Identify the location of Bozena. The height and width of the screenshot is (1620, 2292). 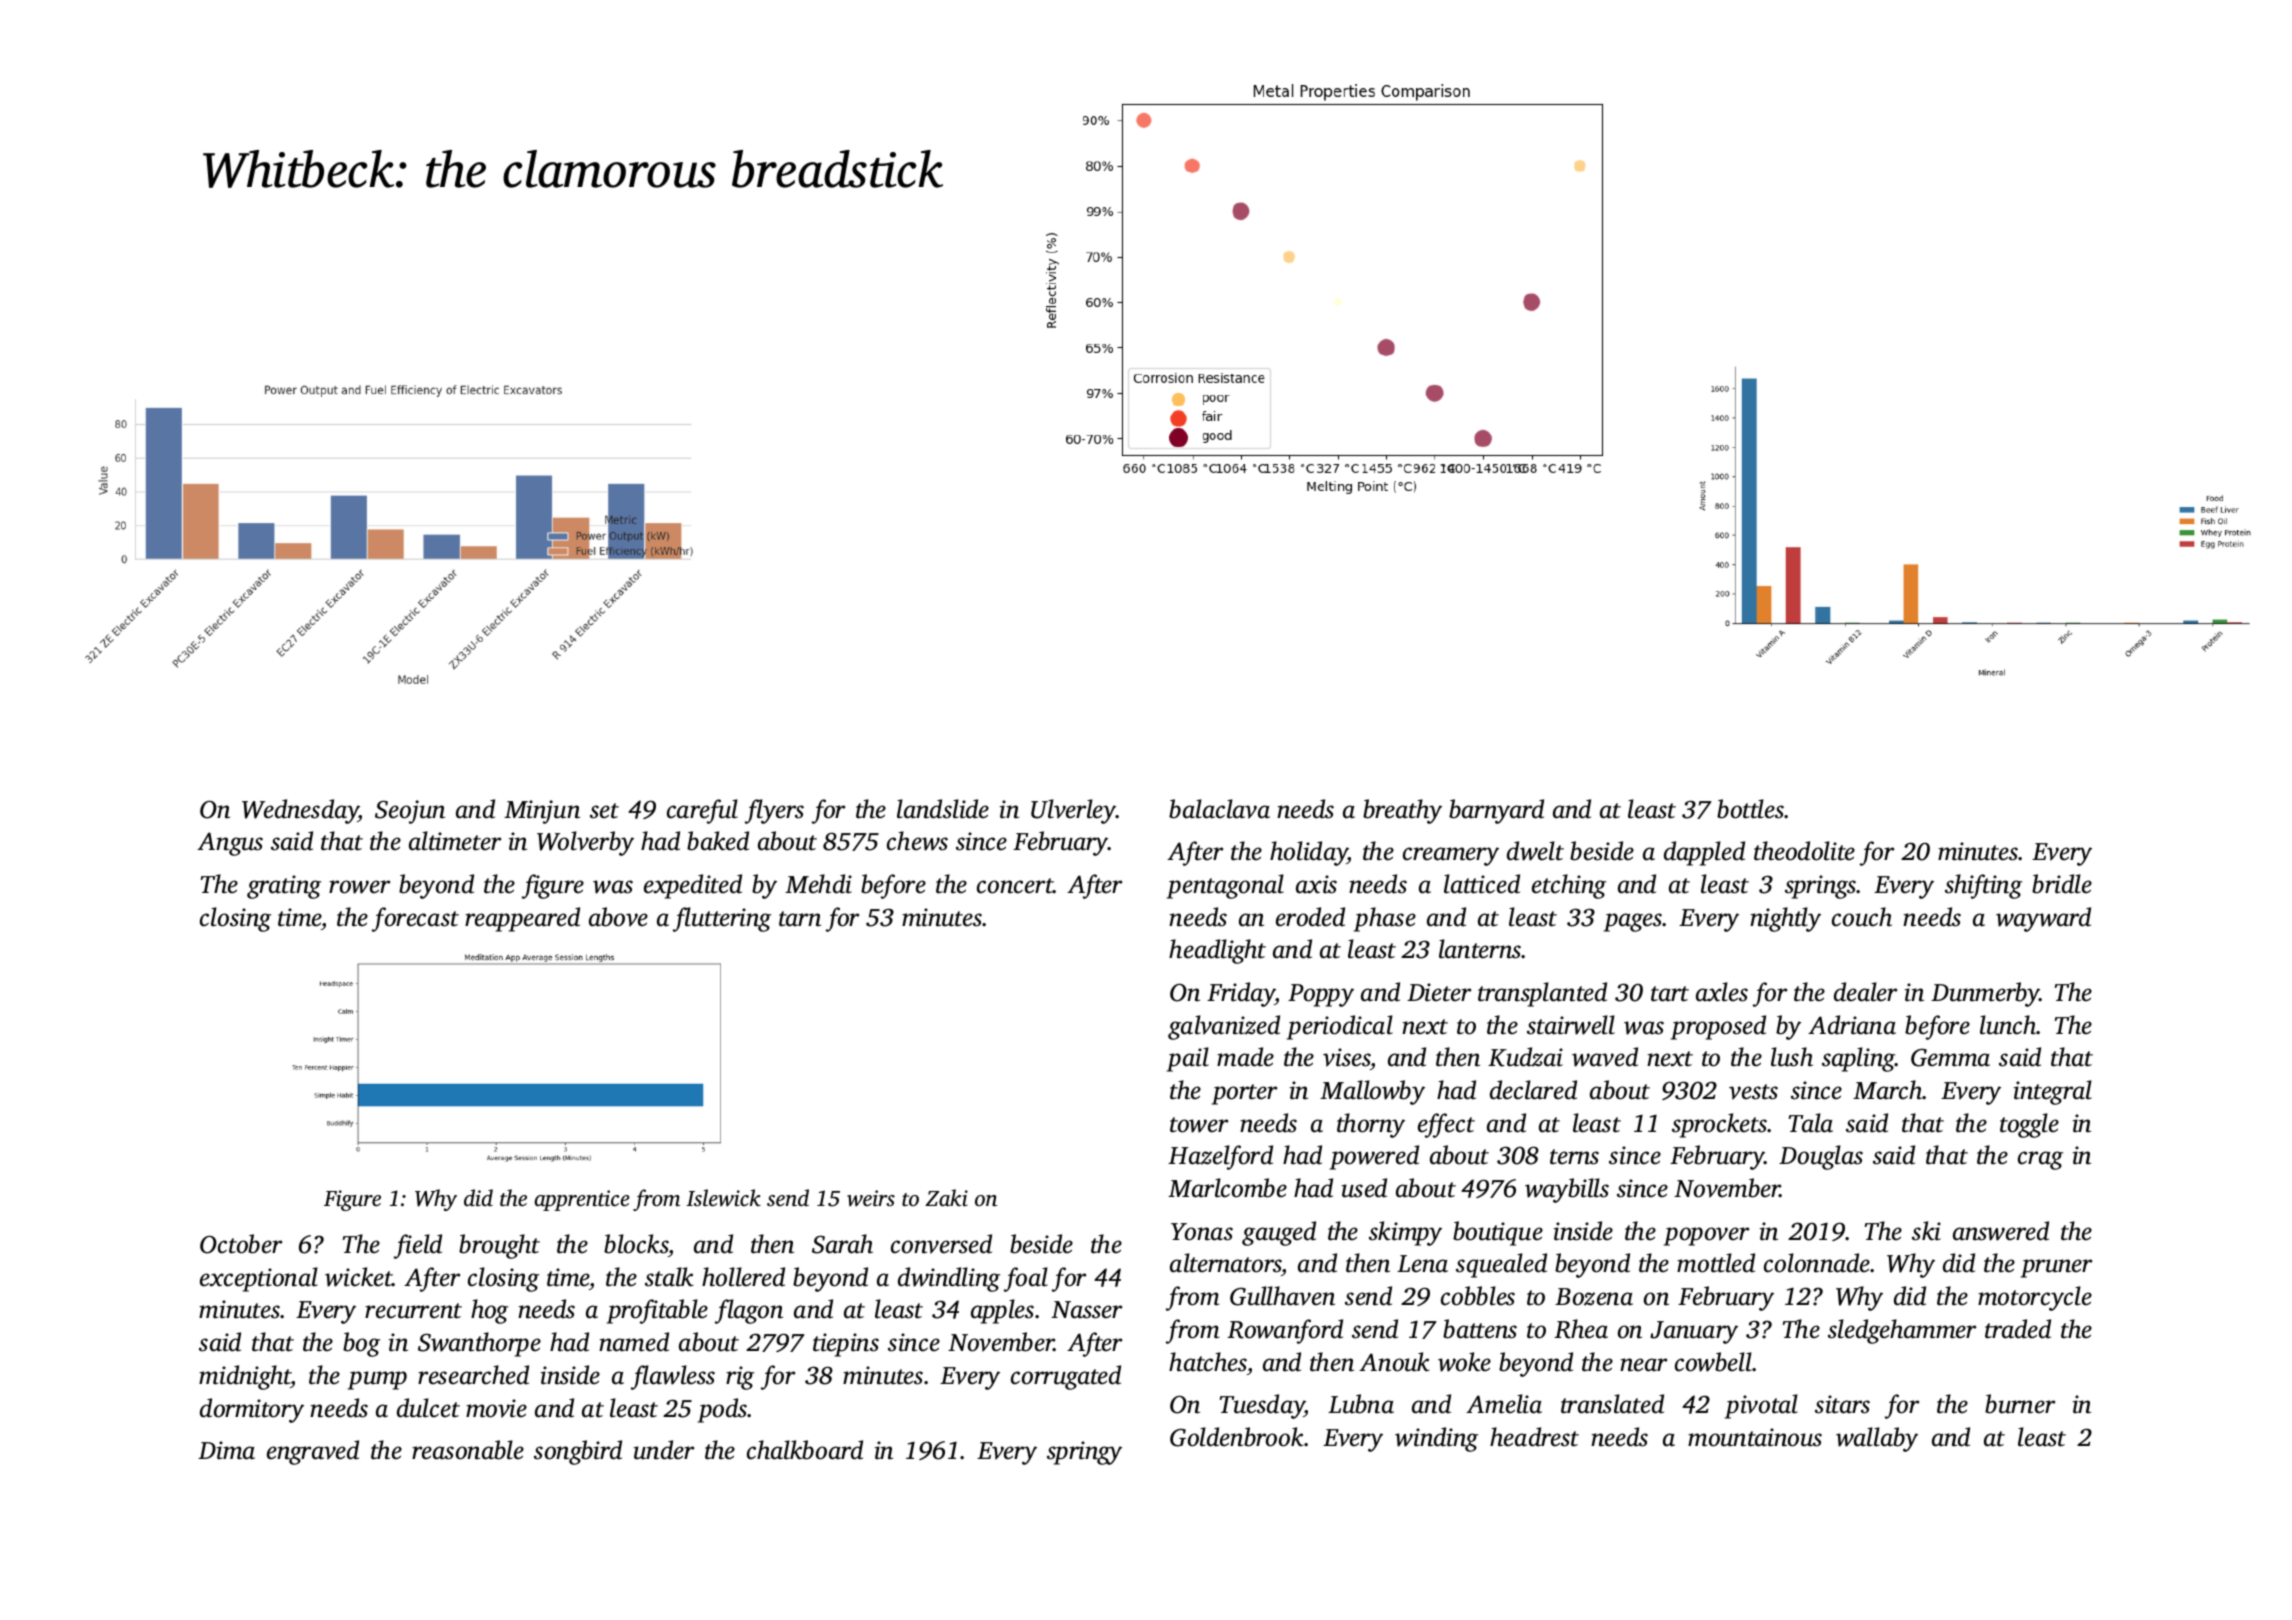
(1594, 1297).
